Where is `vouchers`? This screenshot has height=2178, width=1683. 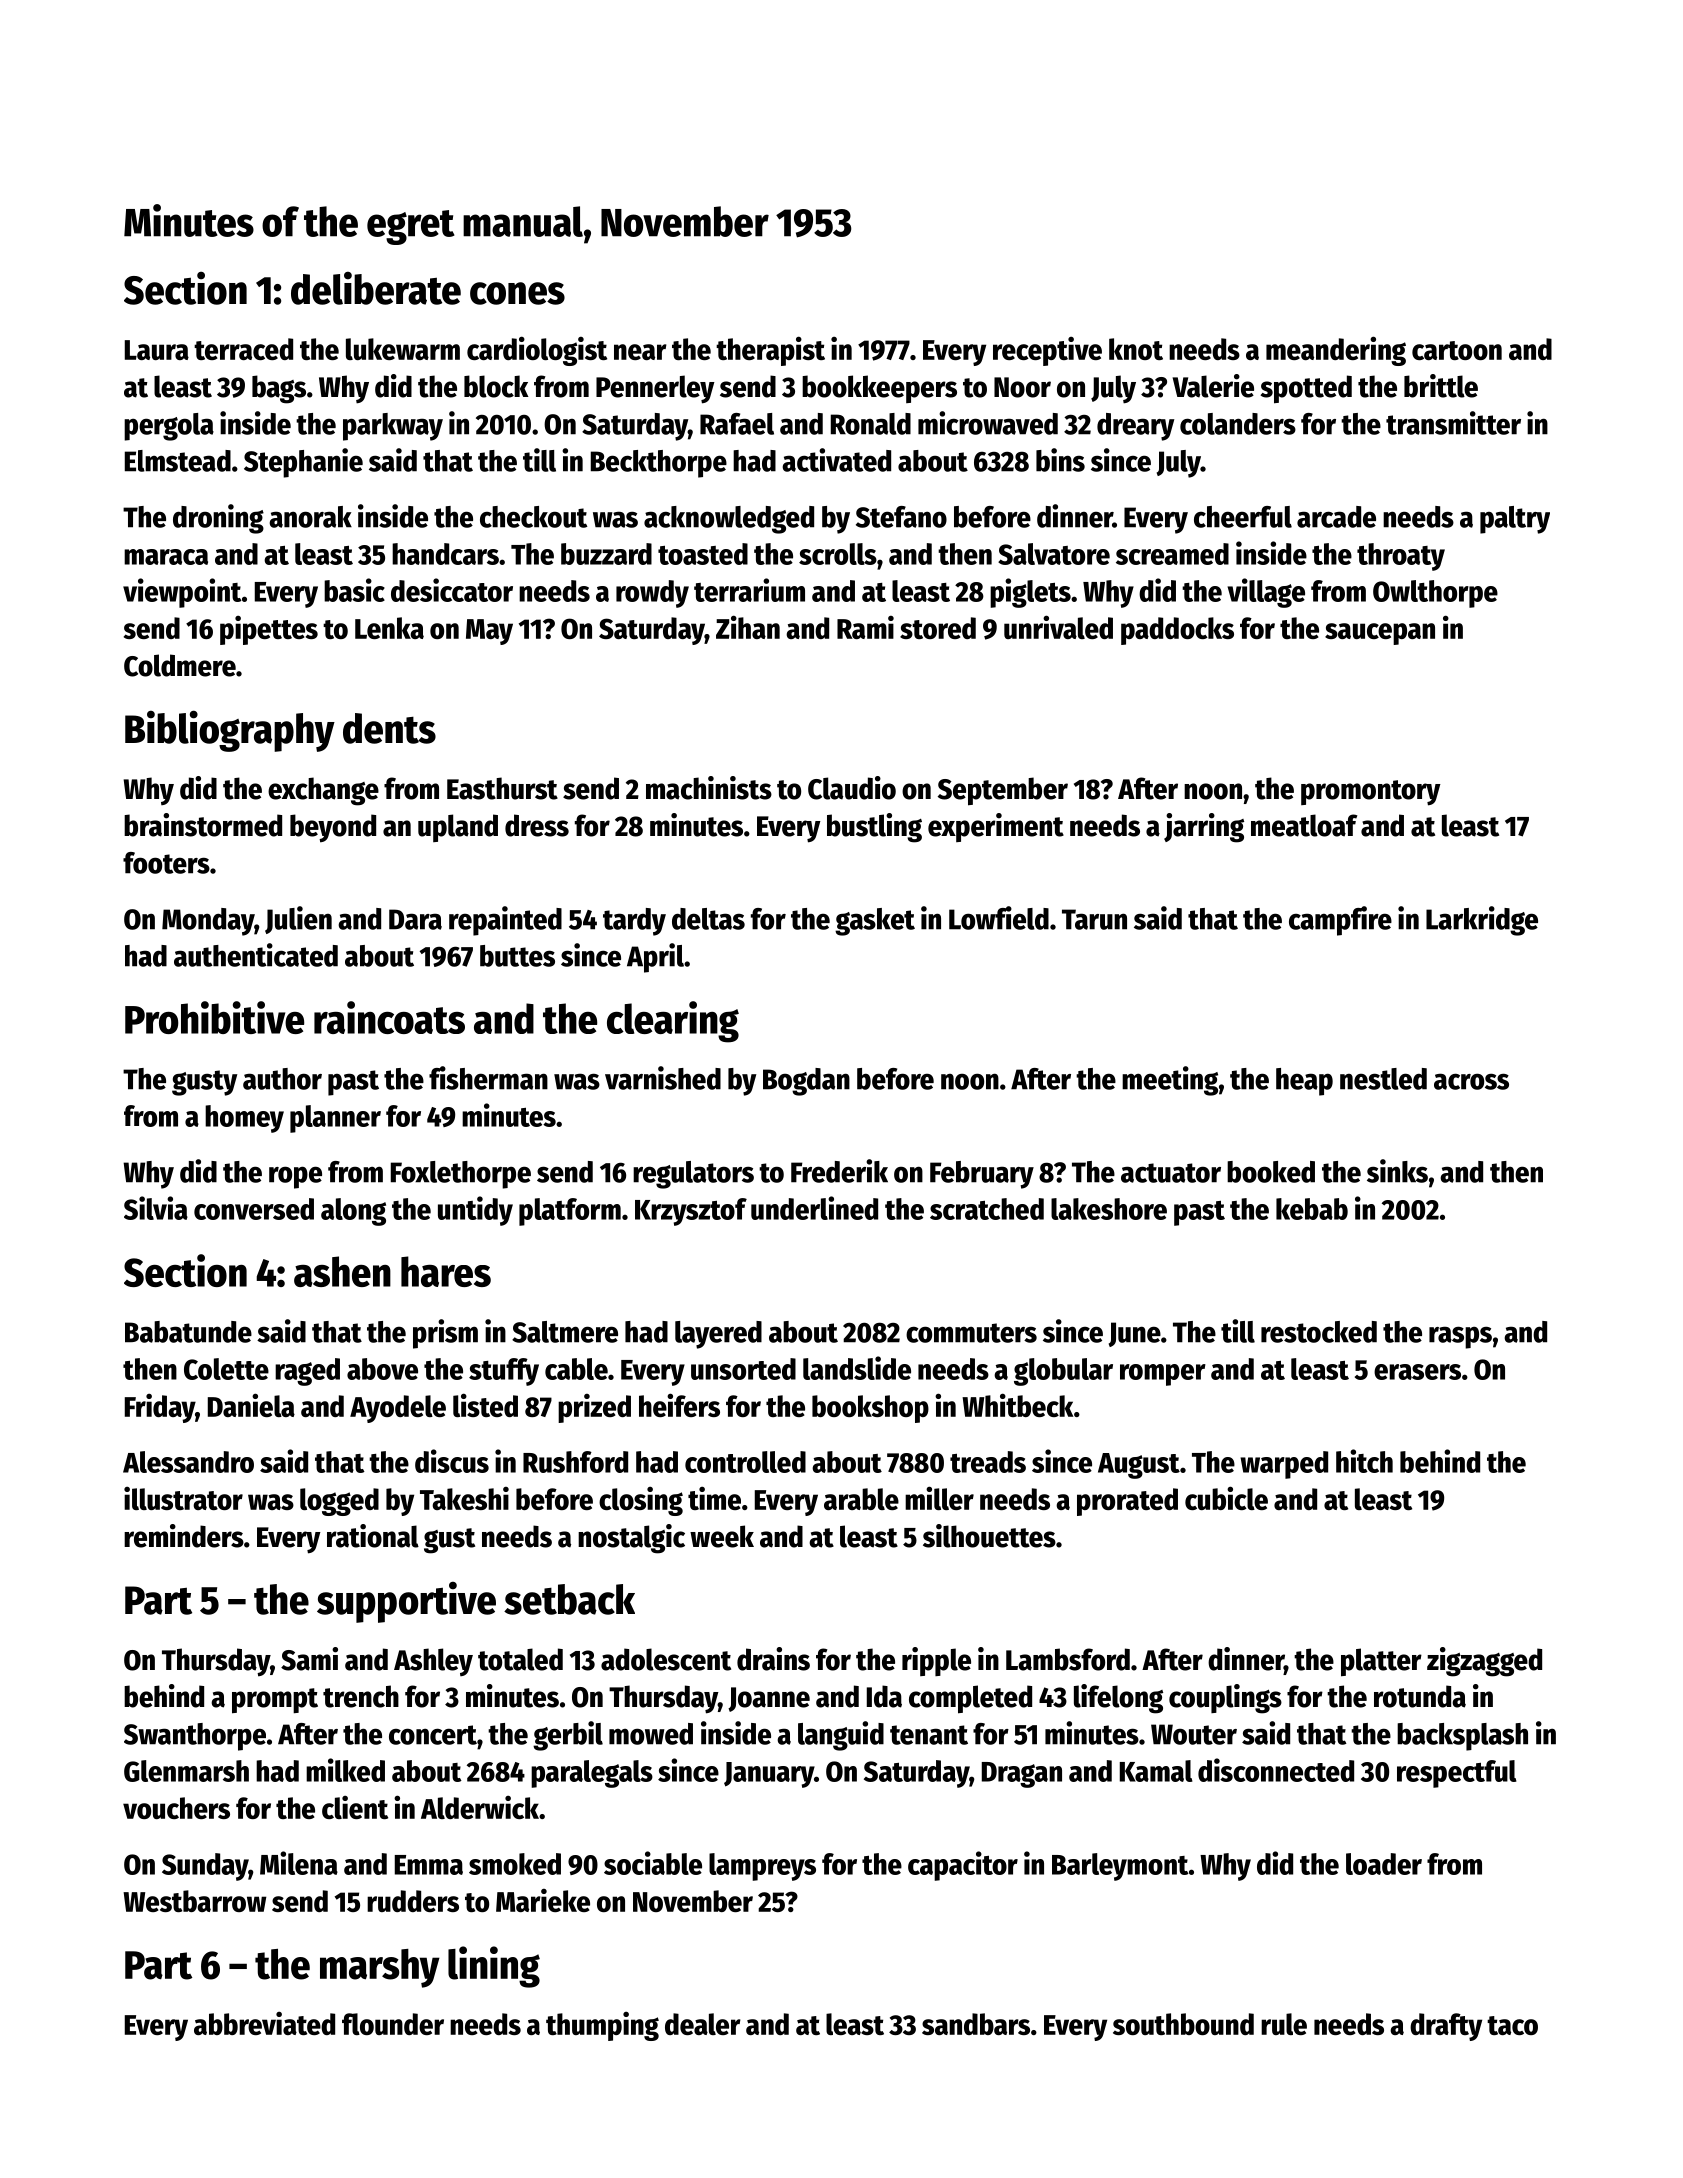
vouchers is located at coordinates (176, 1808).
